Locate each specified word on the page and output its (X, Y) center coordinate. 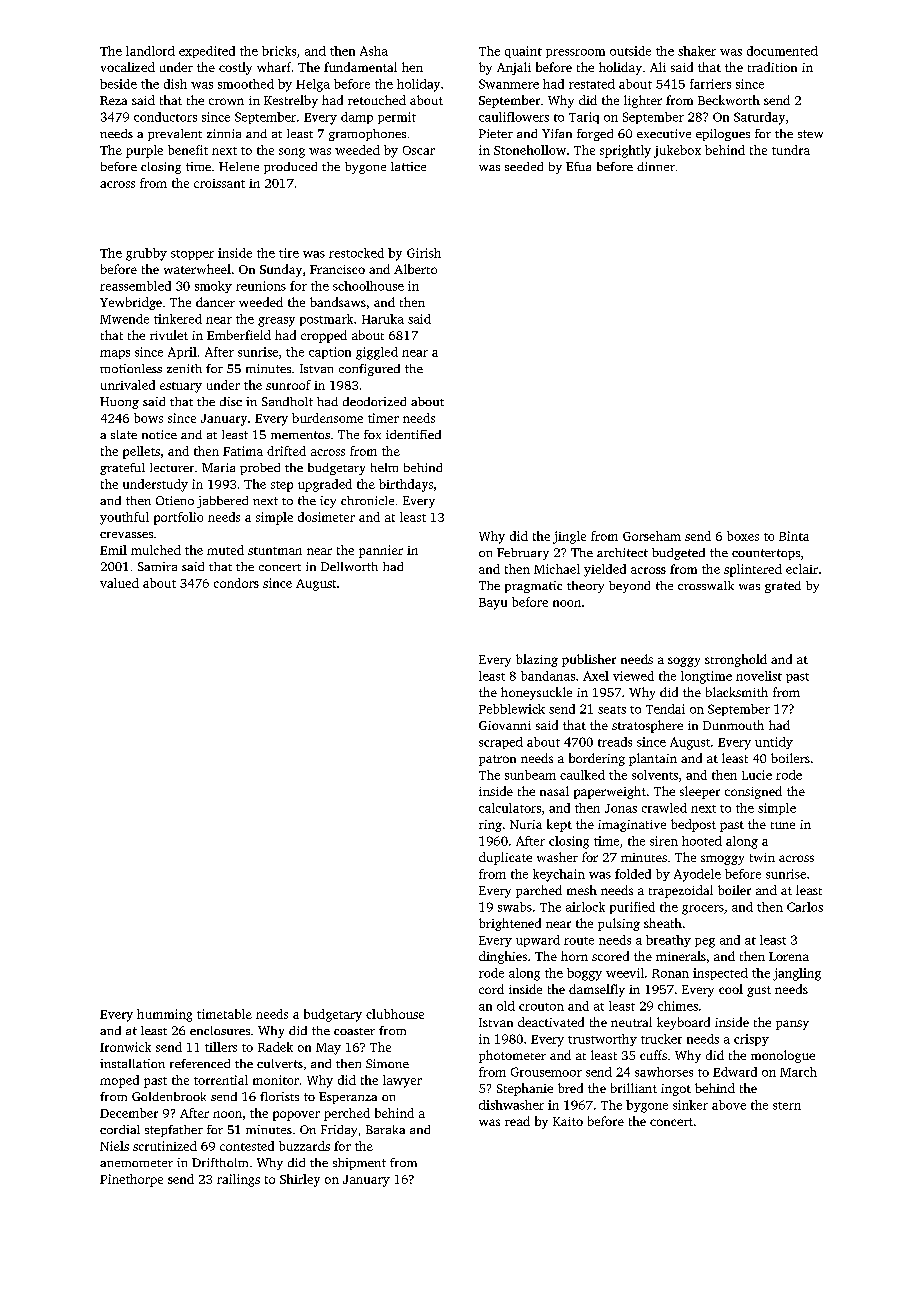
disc (231, 401)
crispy (751, 1040)
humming (164, 1015)
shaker (697, 51)
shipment (359, 1164)
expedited (207, 52)
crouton (541, 1007)
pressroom (575, 53)
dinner (656, 166)
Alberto (415, 269)
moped (119, 1081)
